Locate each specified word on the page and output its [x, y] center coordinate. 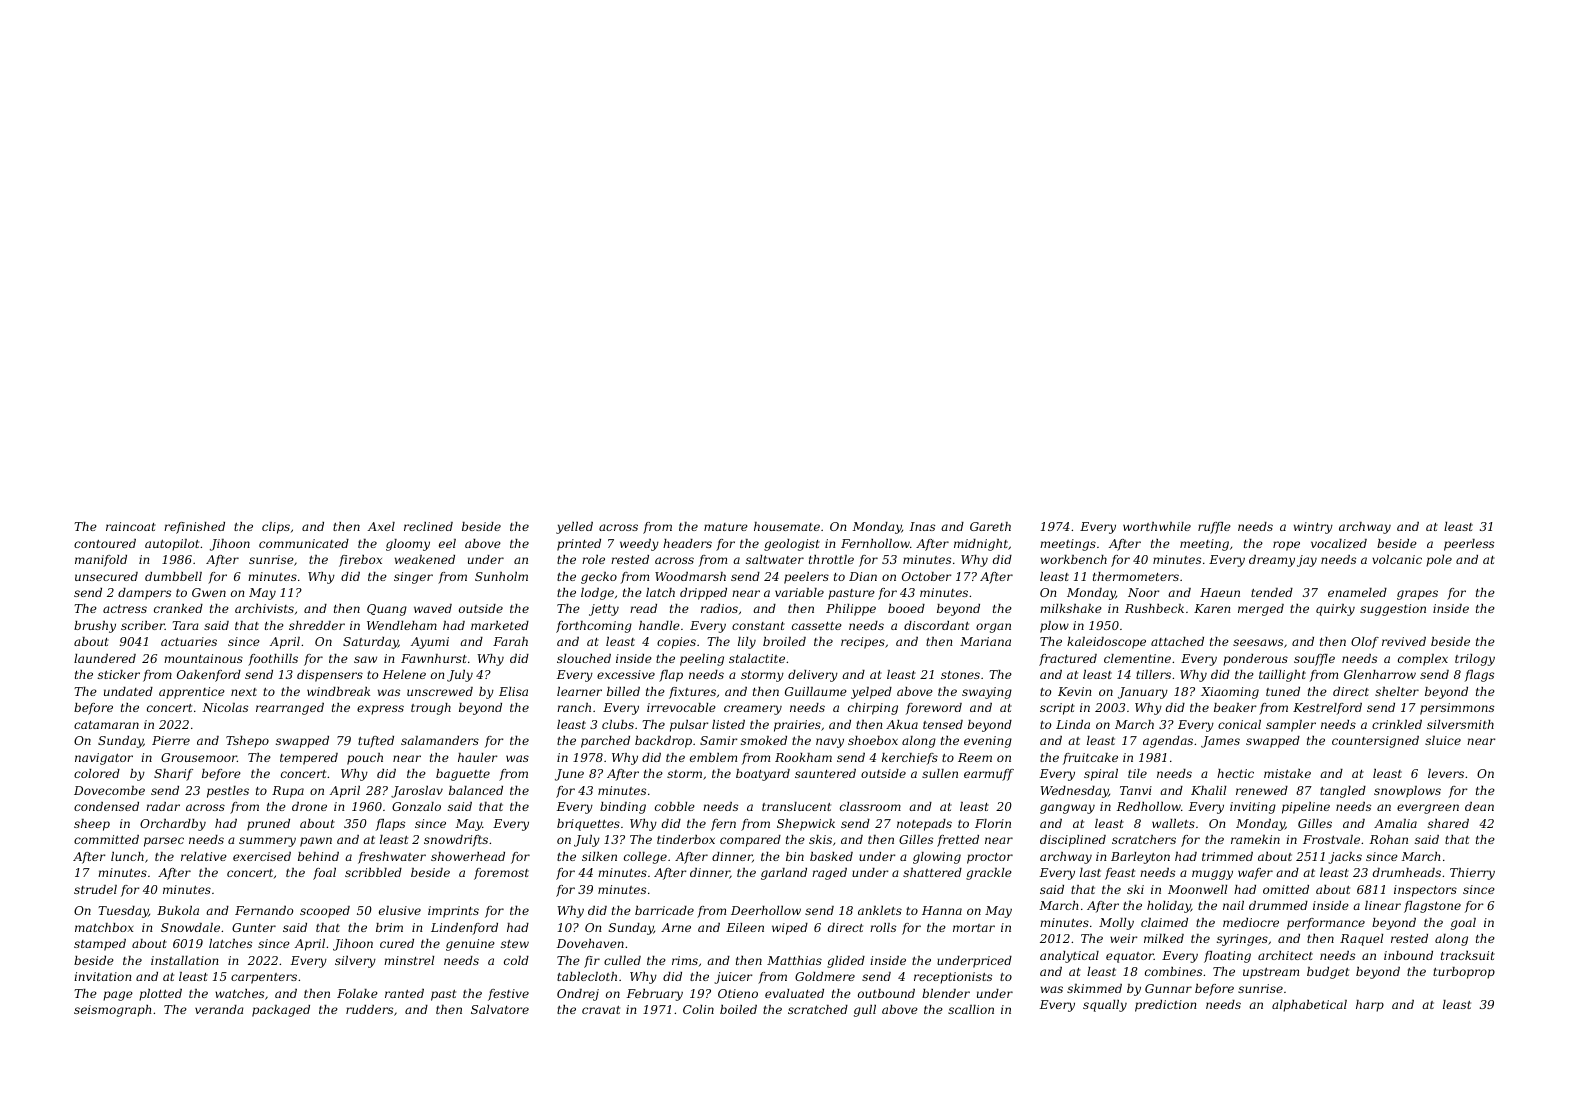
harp [1370, 1006]
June [569, 775]
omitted [1286, 889]
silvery [355, 962]
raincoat [131, 526]
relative [204, 856]
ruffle [1214, 528]
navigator [104, 759]
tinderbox [686, 839]
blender [946, 993]
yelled [574, 528]
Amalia [1395, 823]
